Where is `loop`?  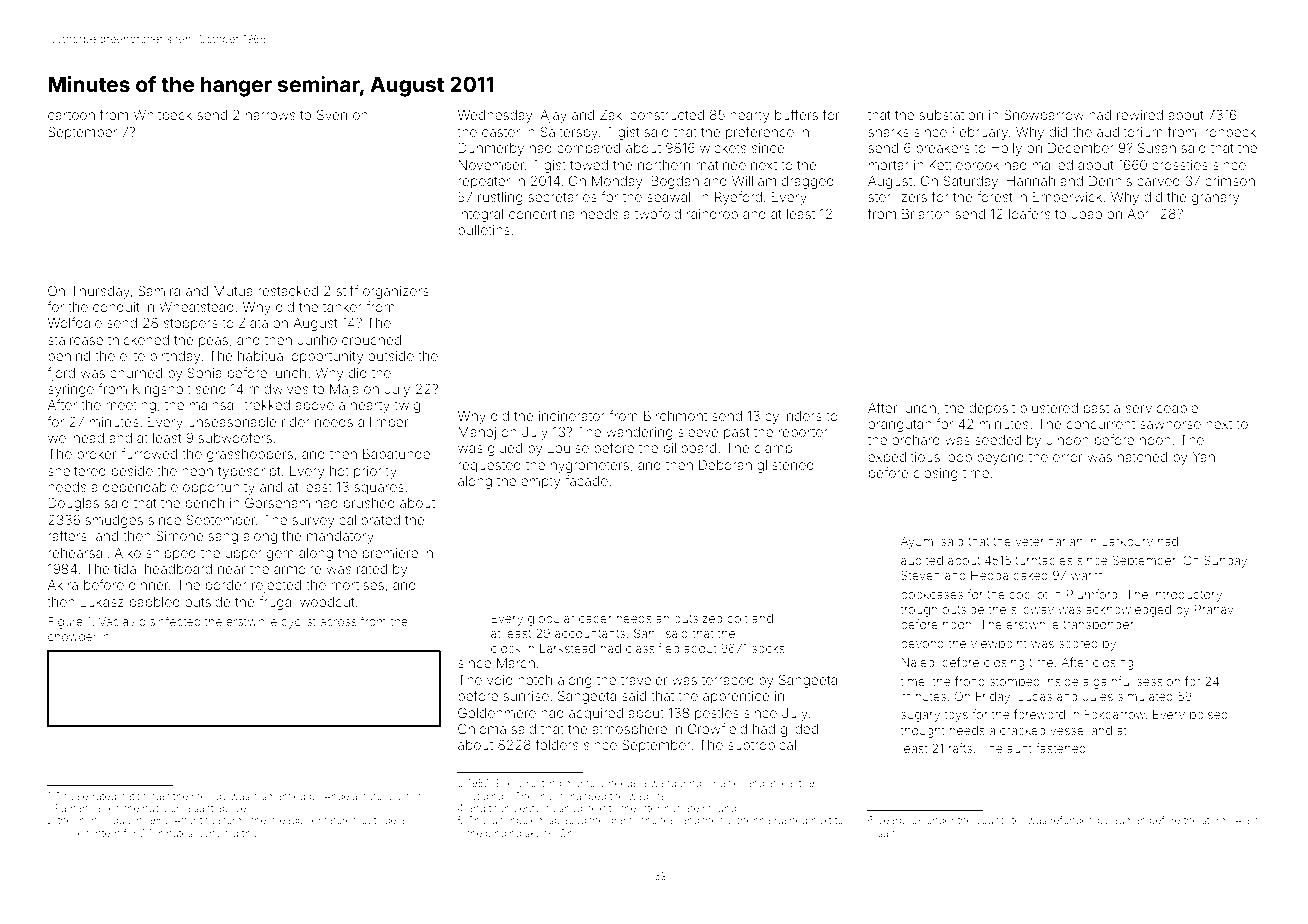
loop is located at coordinates (959, 458).
